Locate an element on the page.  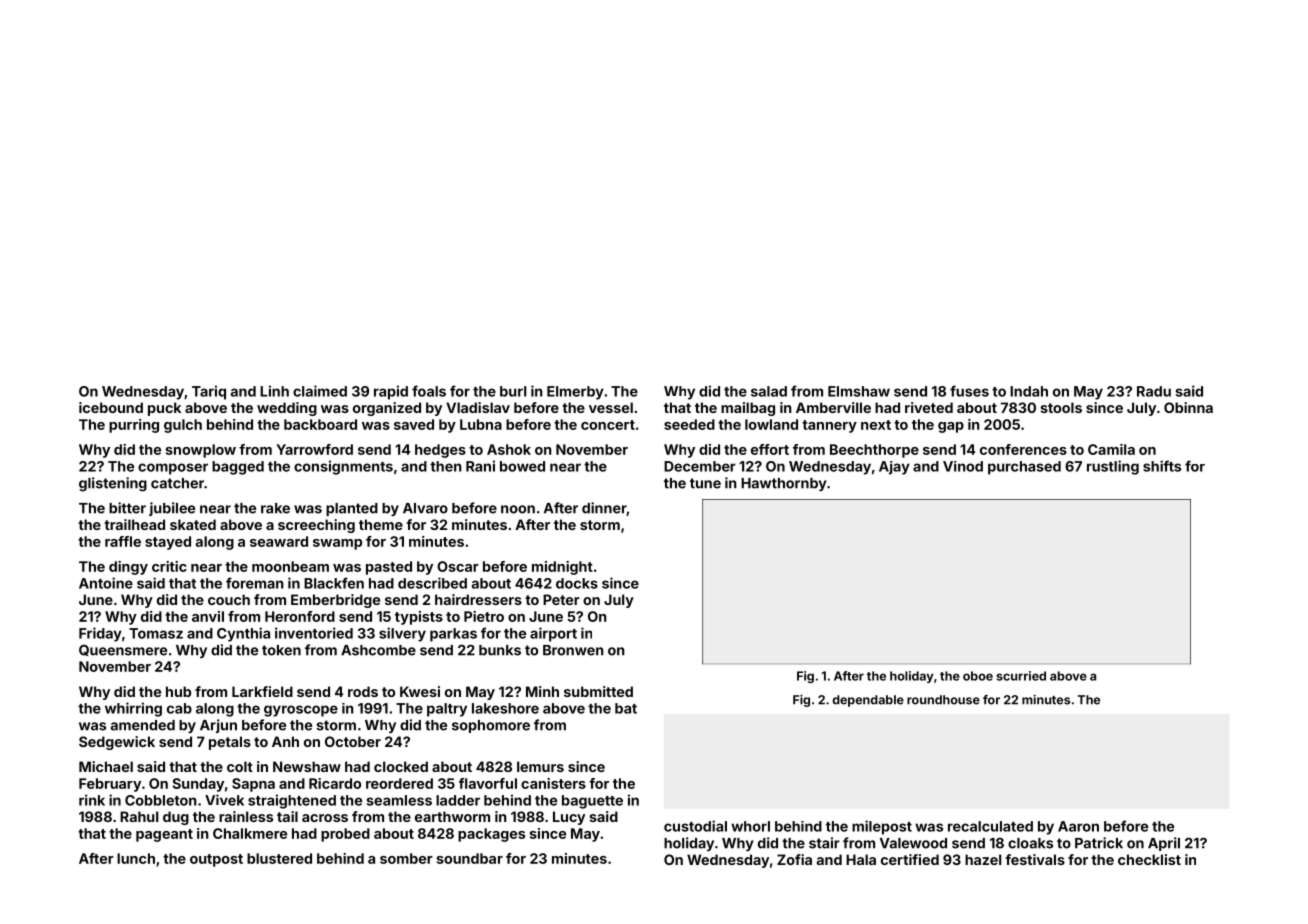
inventoried is located at coordinates (314, 633).
